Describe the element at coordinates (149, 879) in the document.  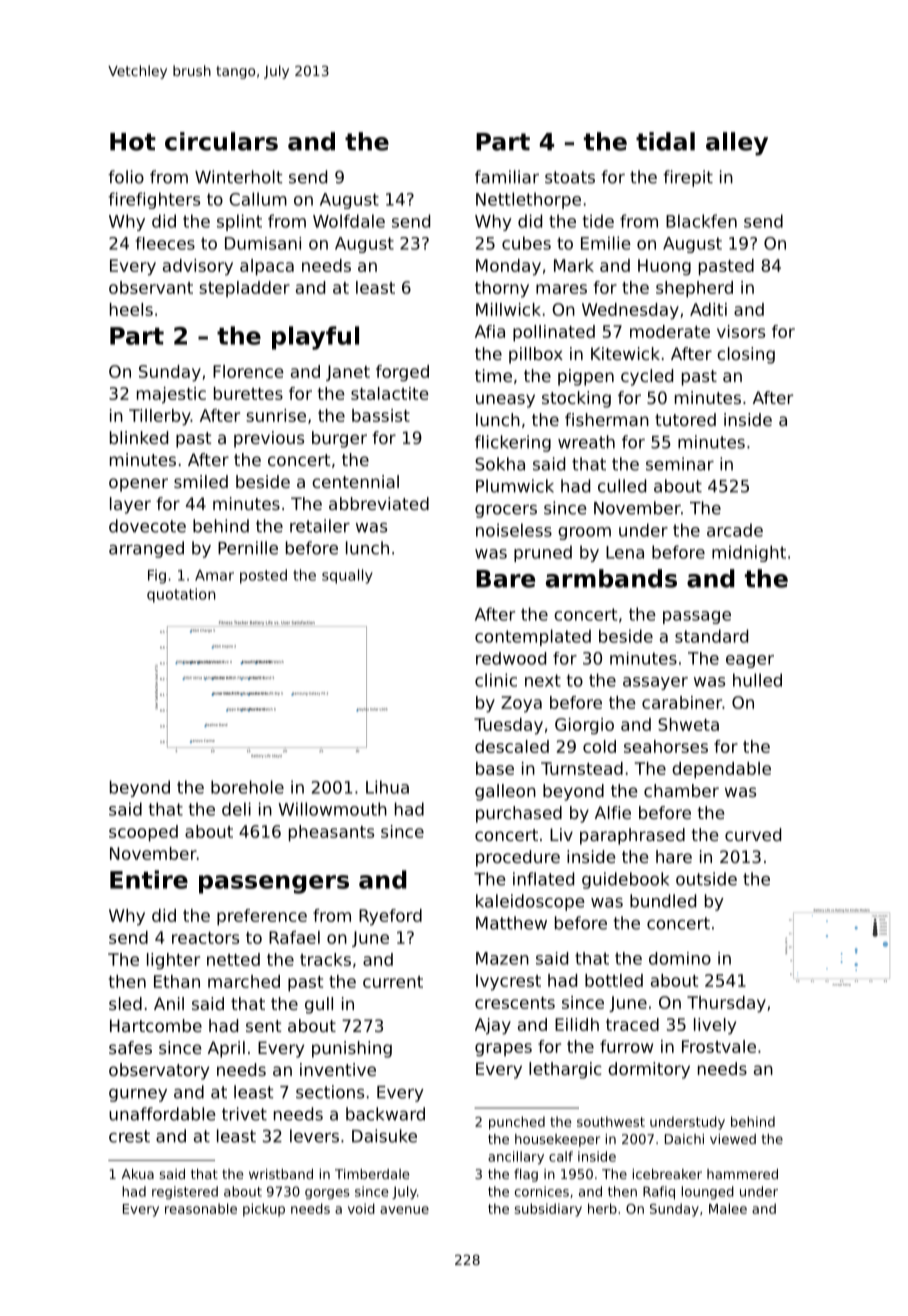
I see `Entire` at that location.
